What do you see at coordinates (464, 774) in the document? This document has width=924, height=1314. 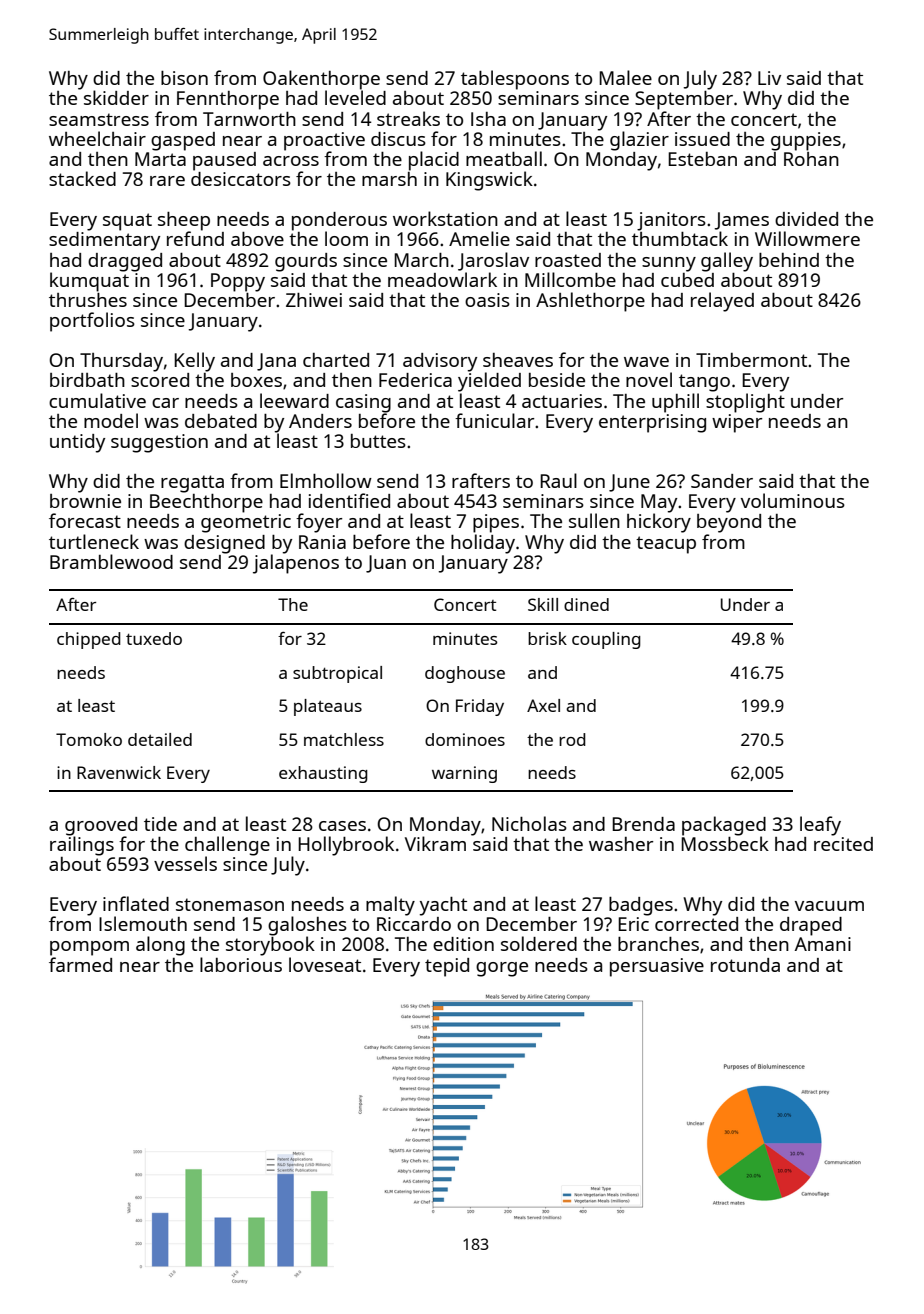 I see `warning` at bounding box center [464, 774].
